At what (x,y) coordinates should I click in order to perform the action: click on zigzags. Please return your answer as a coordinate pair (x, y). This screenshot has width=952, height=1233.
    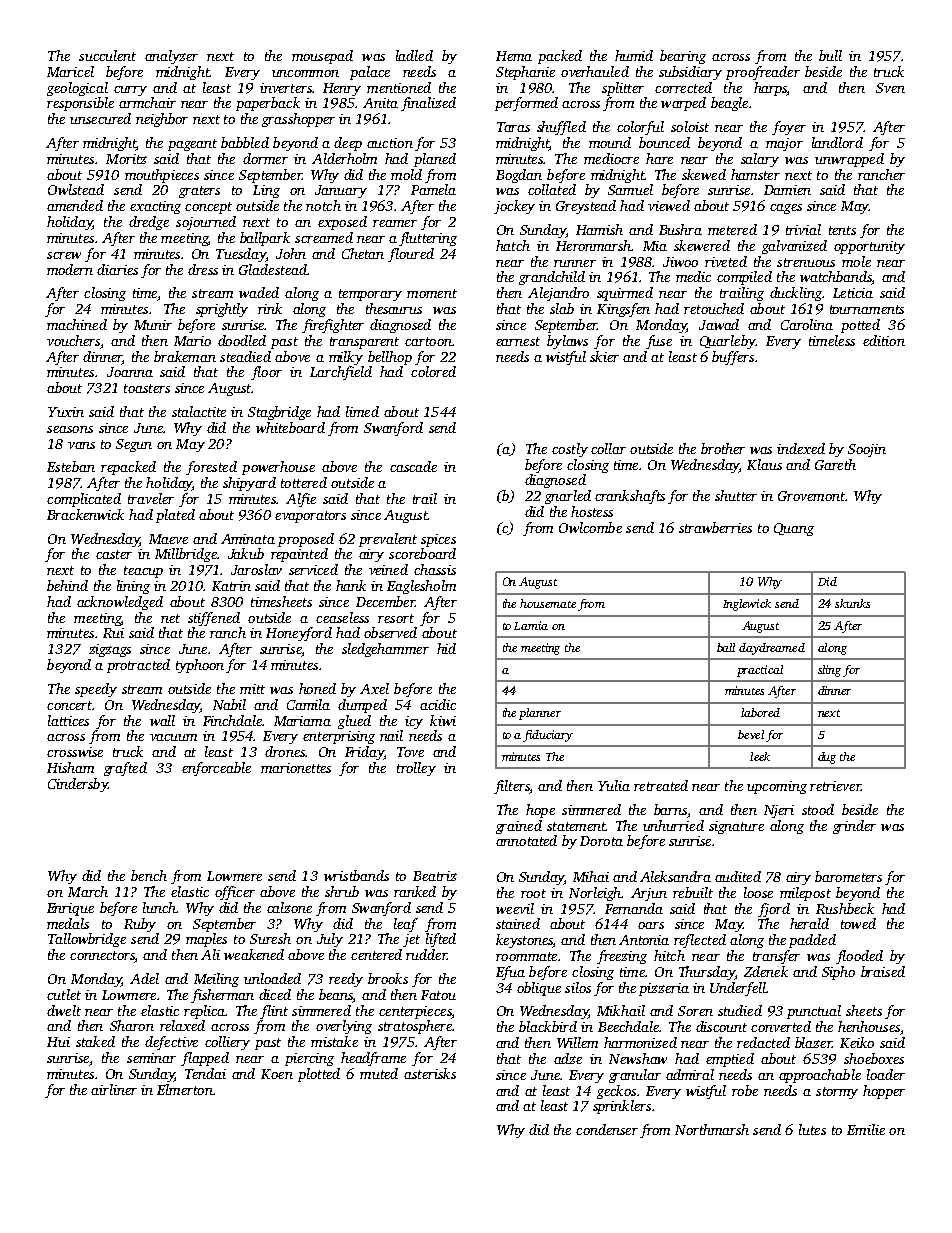
    Looking at the image, I should click on (110, 650).
